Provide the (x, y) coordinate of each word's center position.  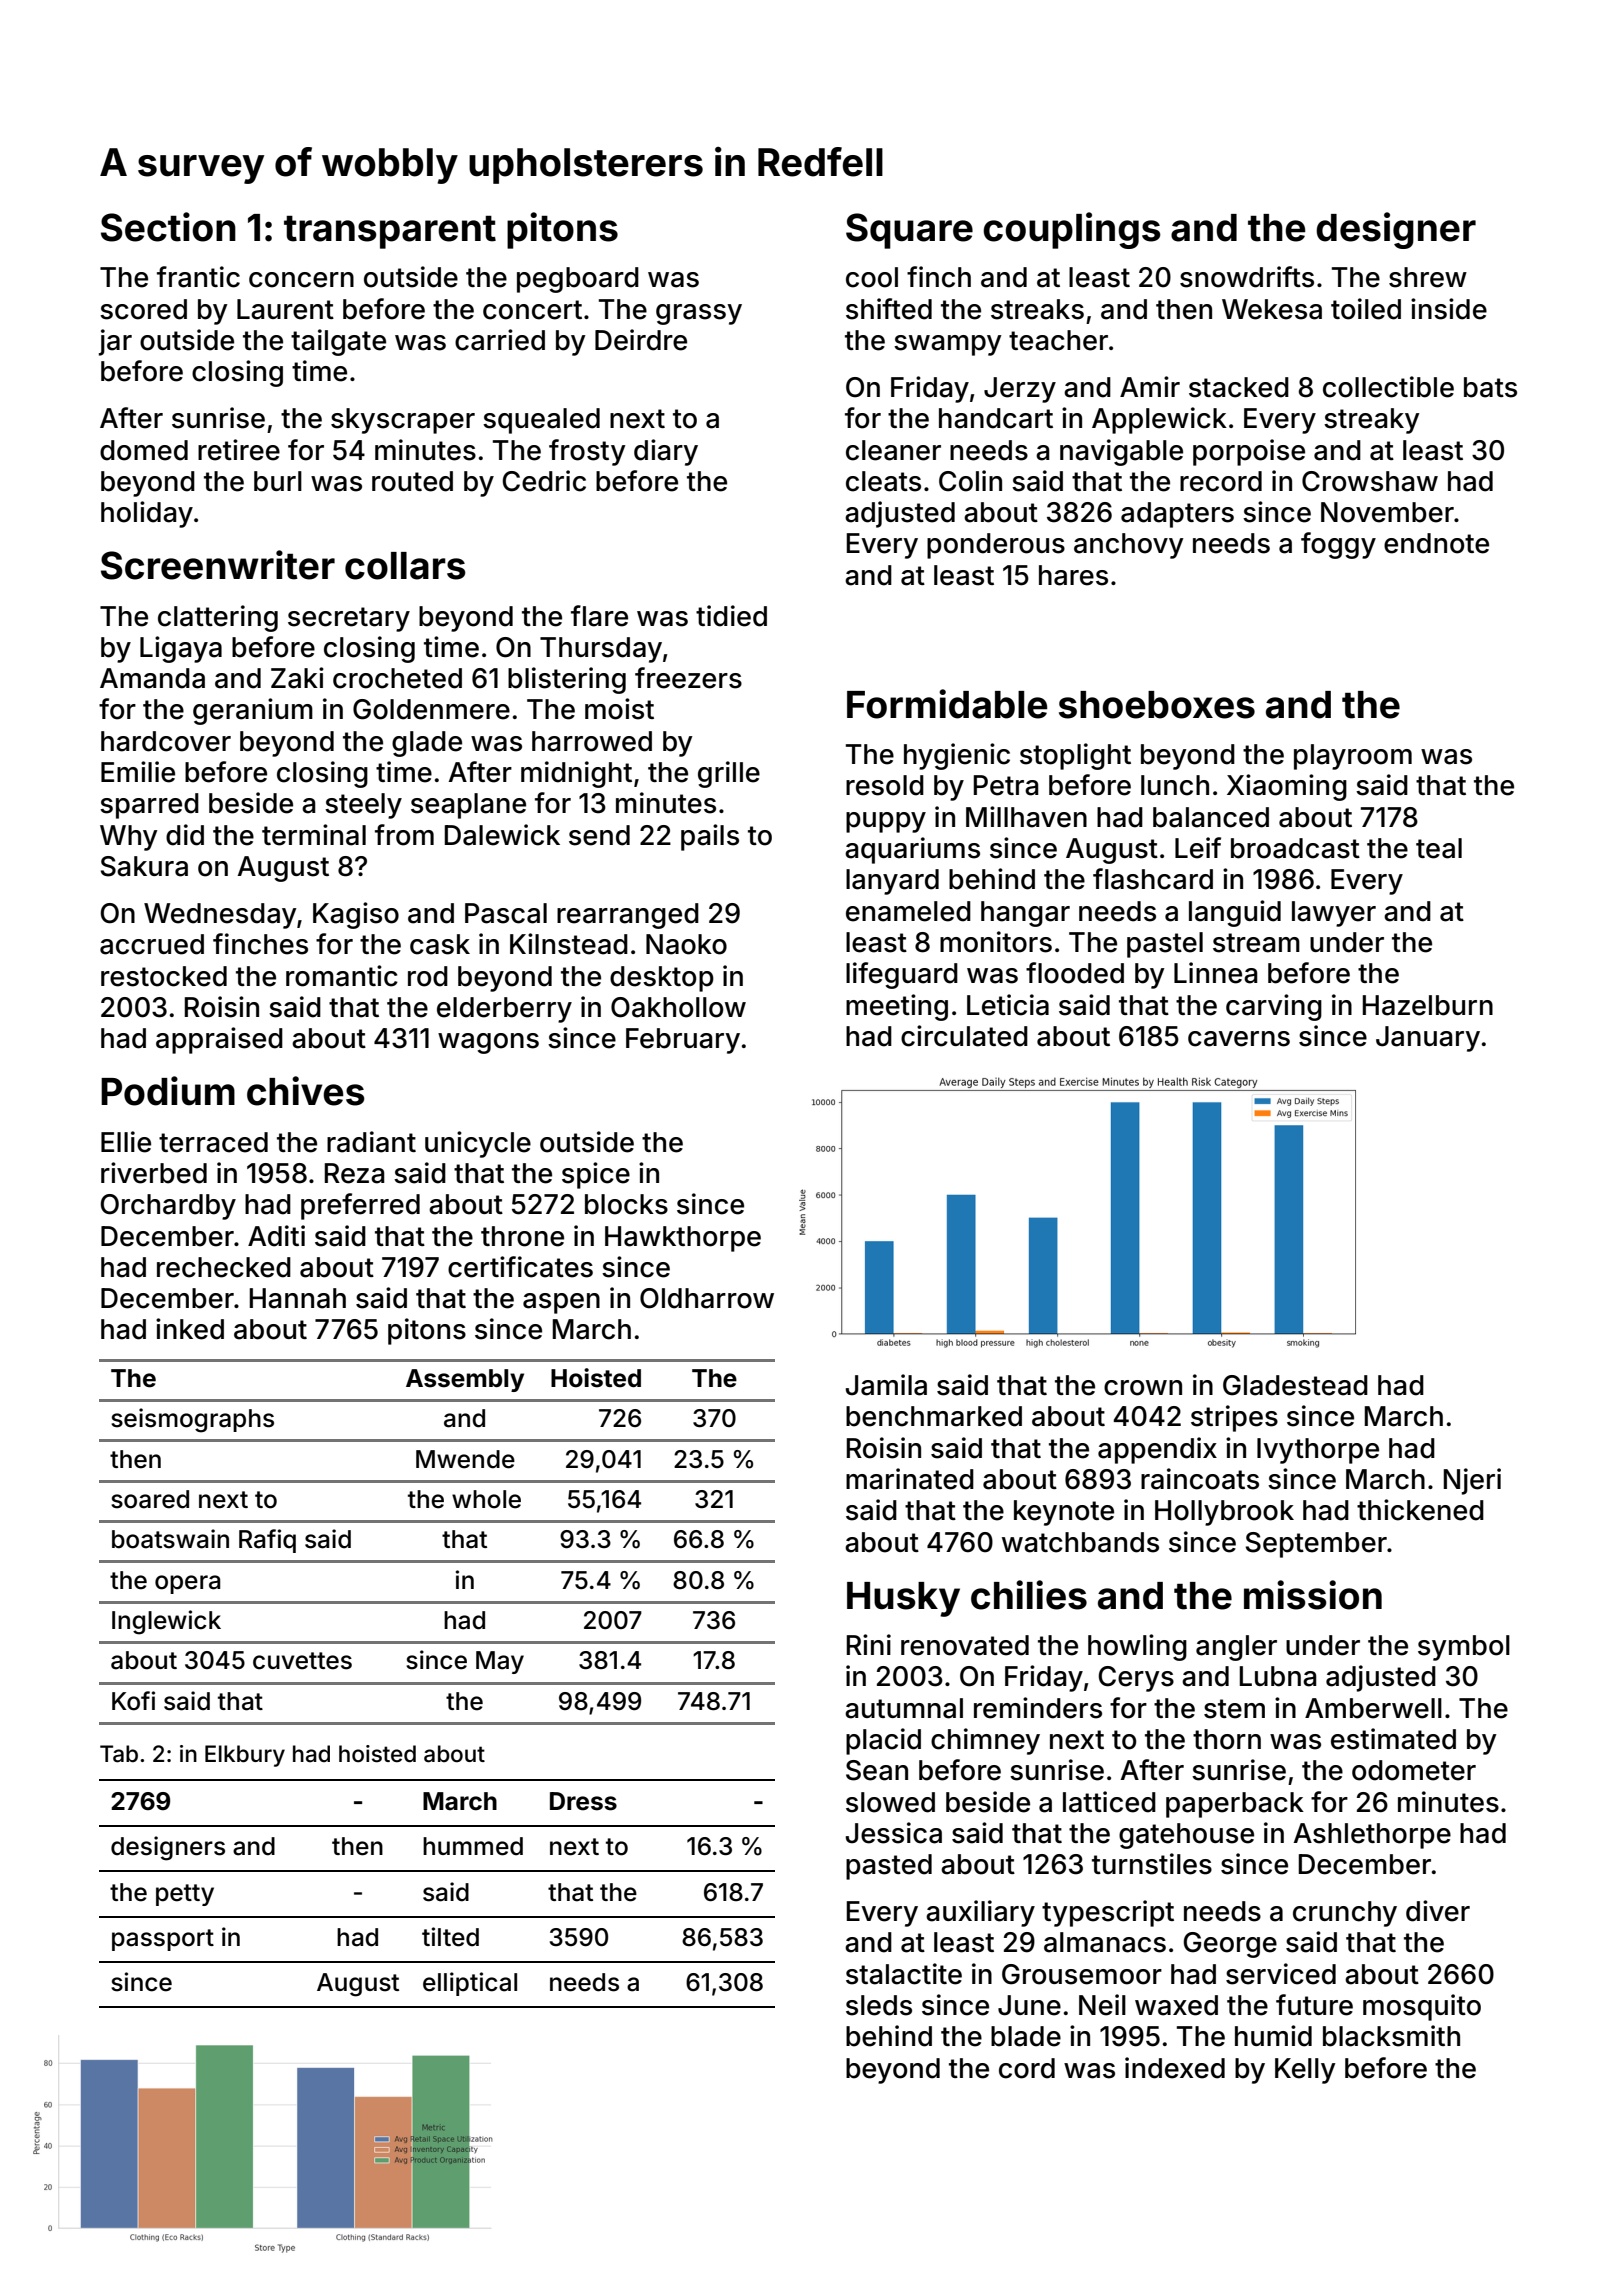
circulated (964, 1036)
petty (185, 1895)
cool (872, 277)
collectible (1388, 387)
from (404, 835)
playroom (1353, 757)
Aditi (276, 1236)
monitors (996, 942)
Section (168, 227)
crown (1143, 1388)
